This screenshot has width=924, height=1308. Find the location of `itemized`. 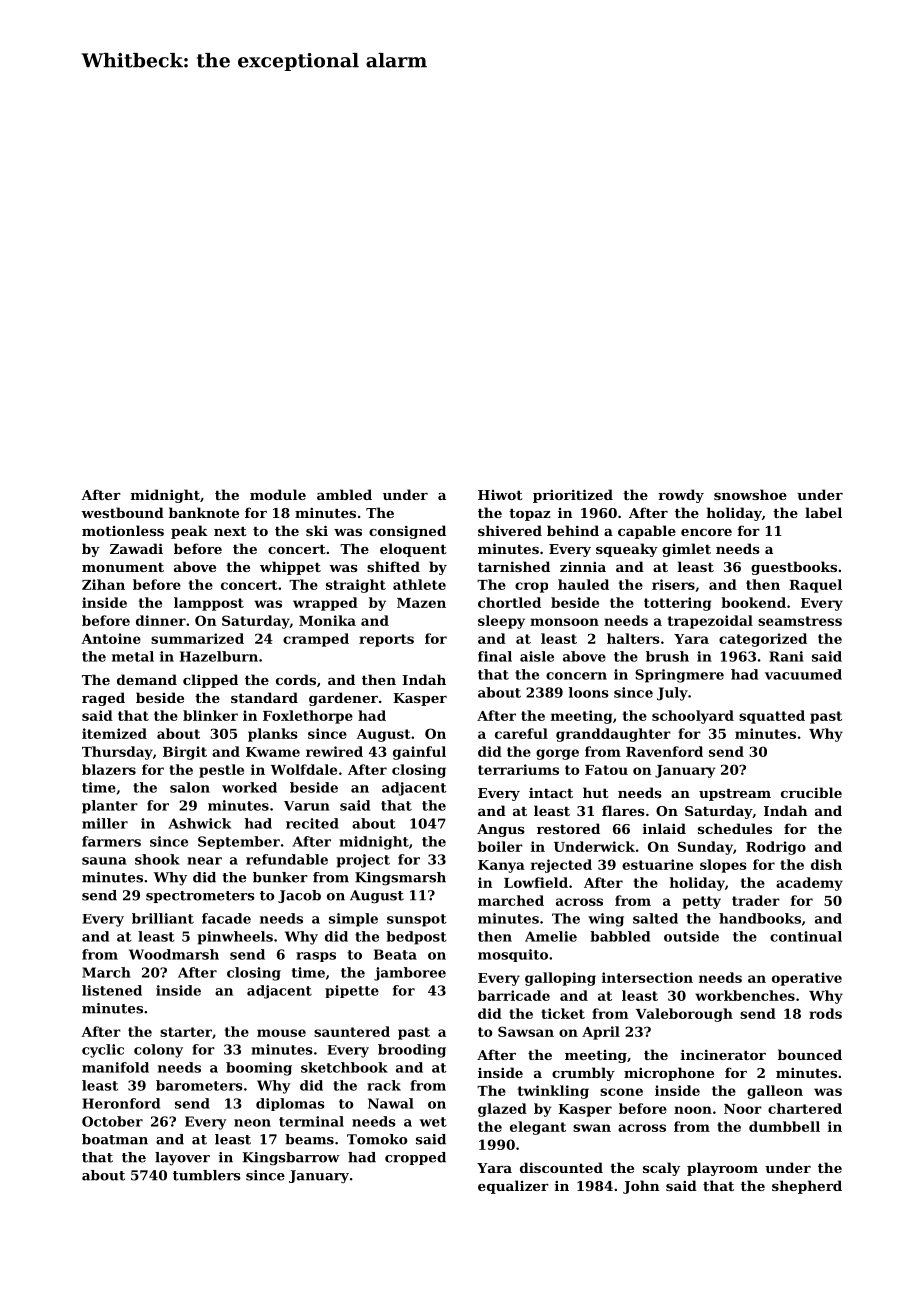

itemized is located at coordinates (114, 733).
